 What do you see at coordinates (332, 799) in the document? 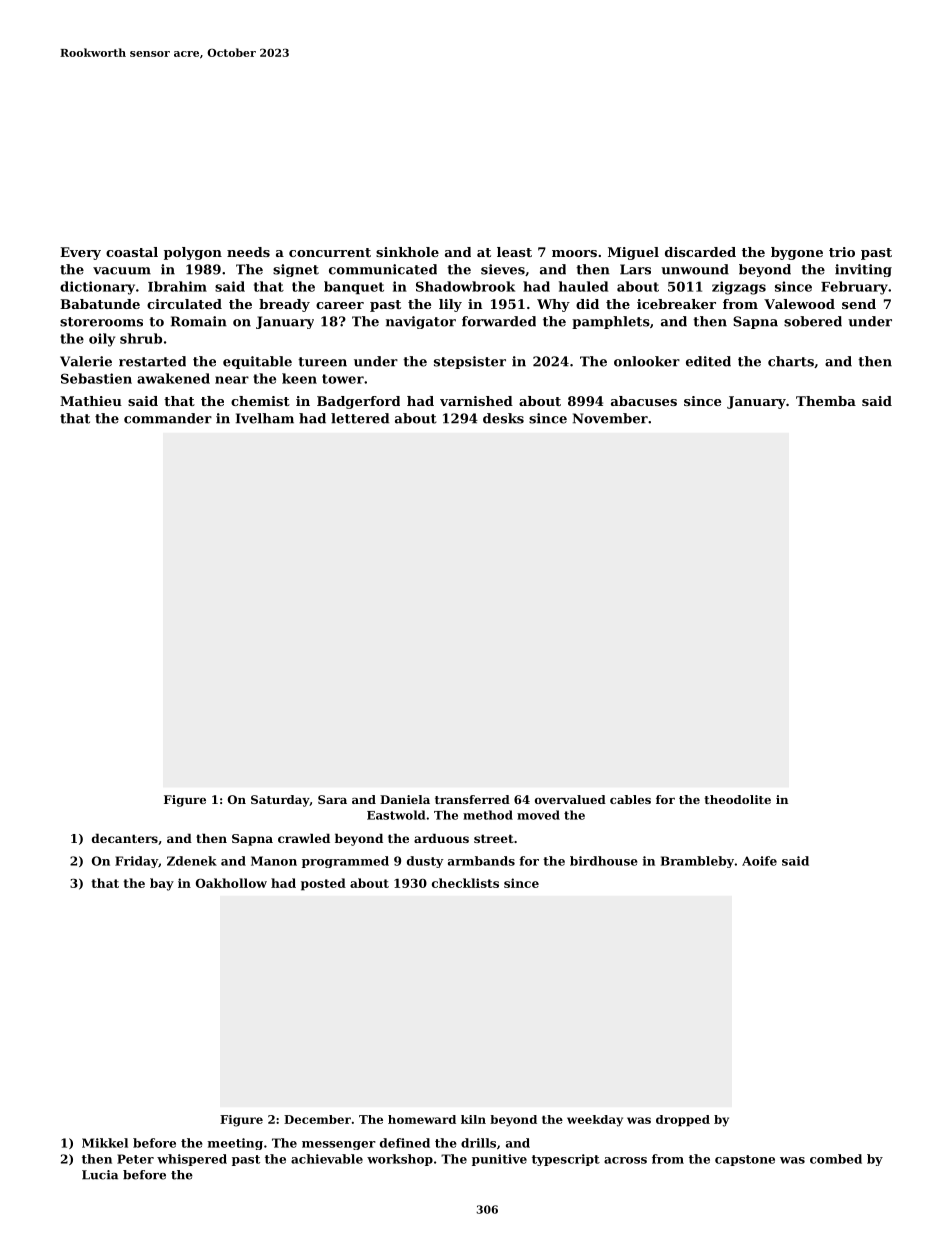
I see `Sara` at bounding box center [332, 799].
